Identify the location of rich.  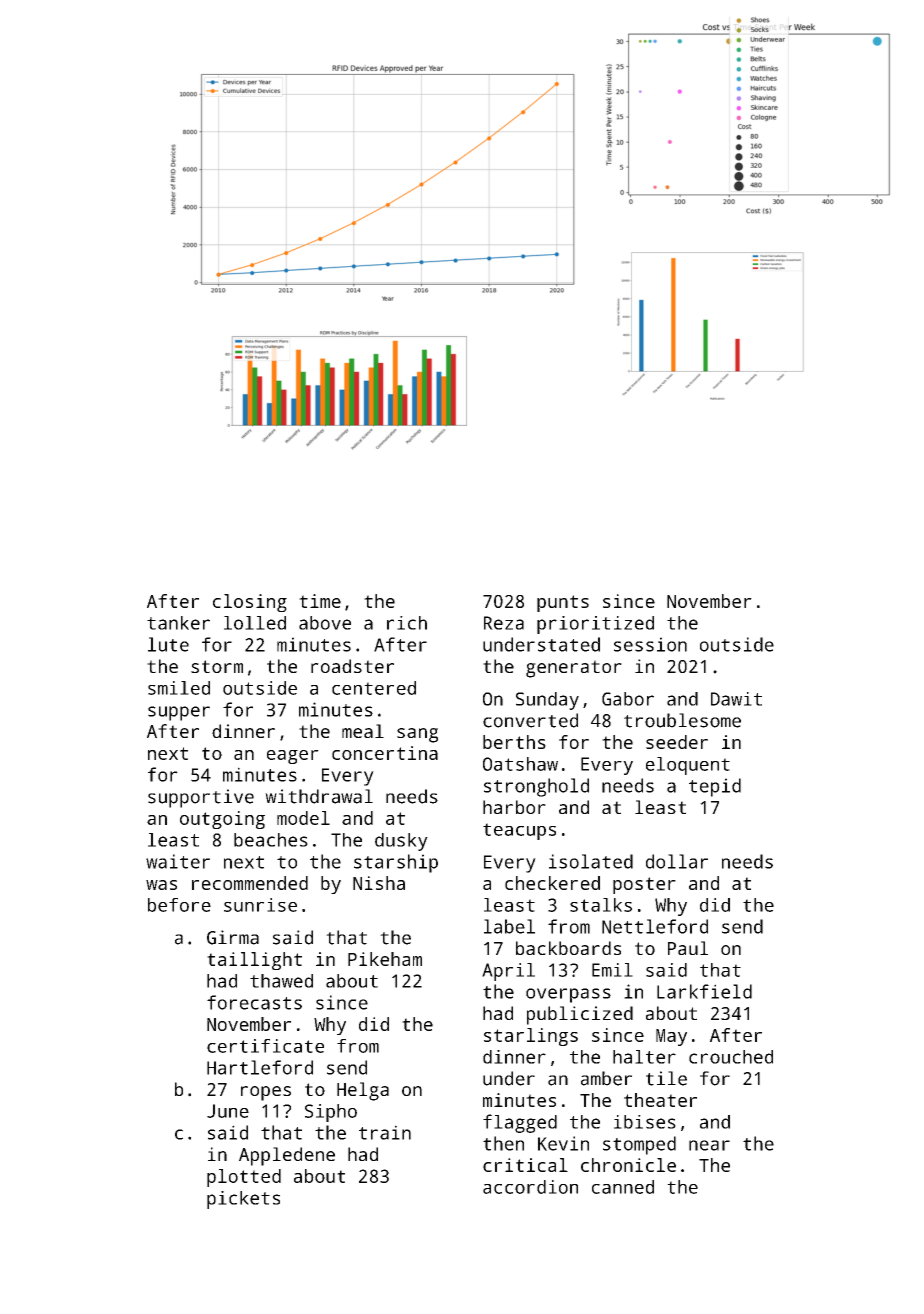
(407, 623).
